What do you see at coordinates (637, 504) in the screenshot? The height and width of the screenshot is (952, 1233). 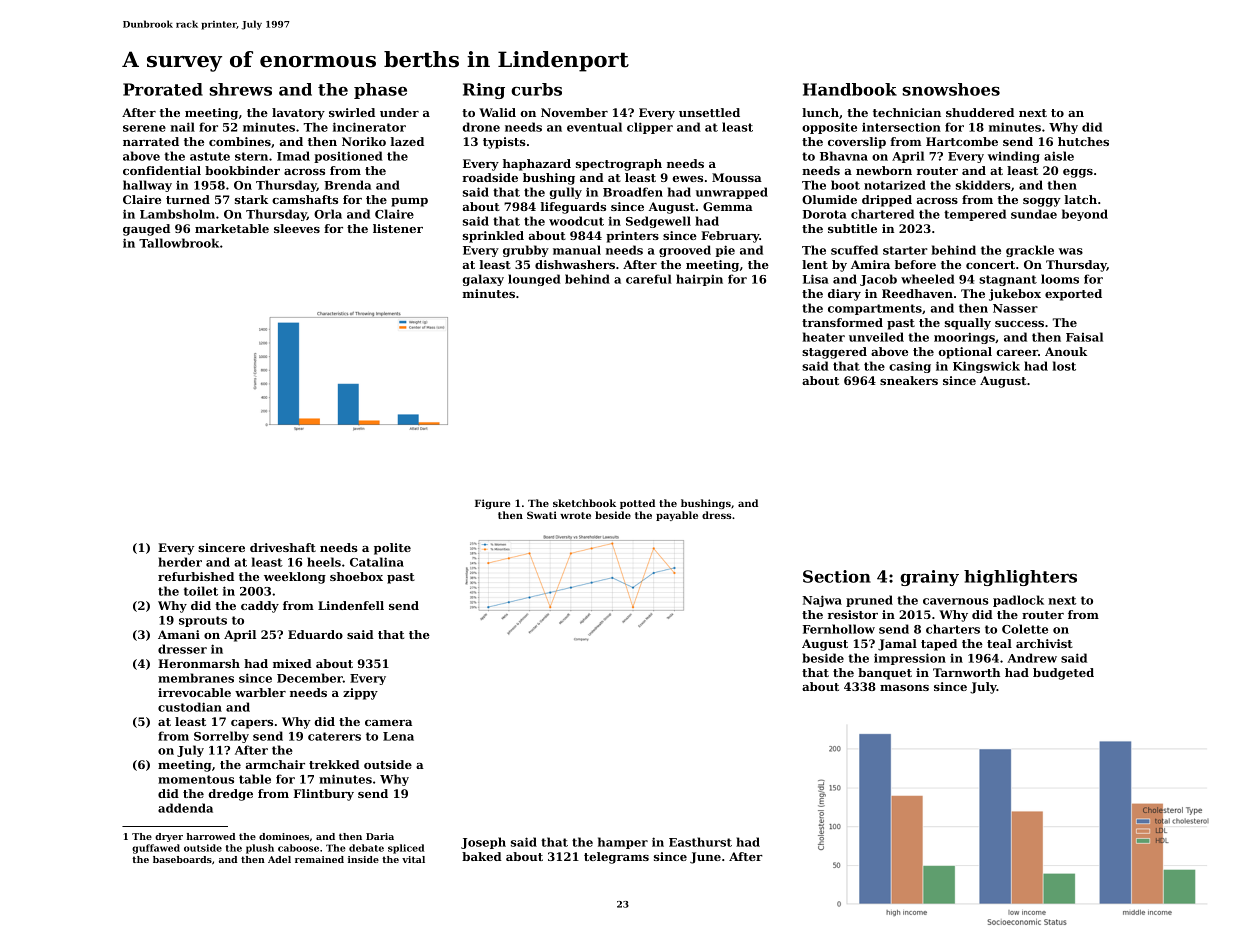 I see `potted` at bounding box center [637, 504].
